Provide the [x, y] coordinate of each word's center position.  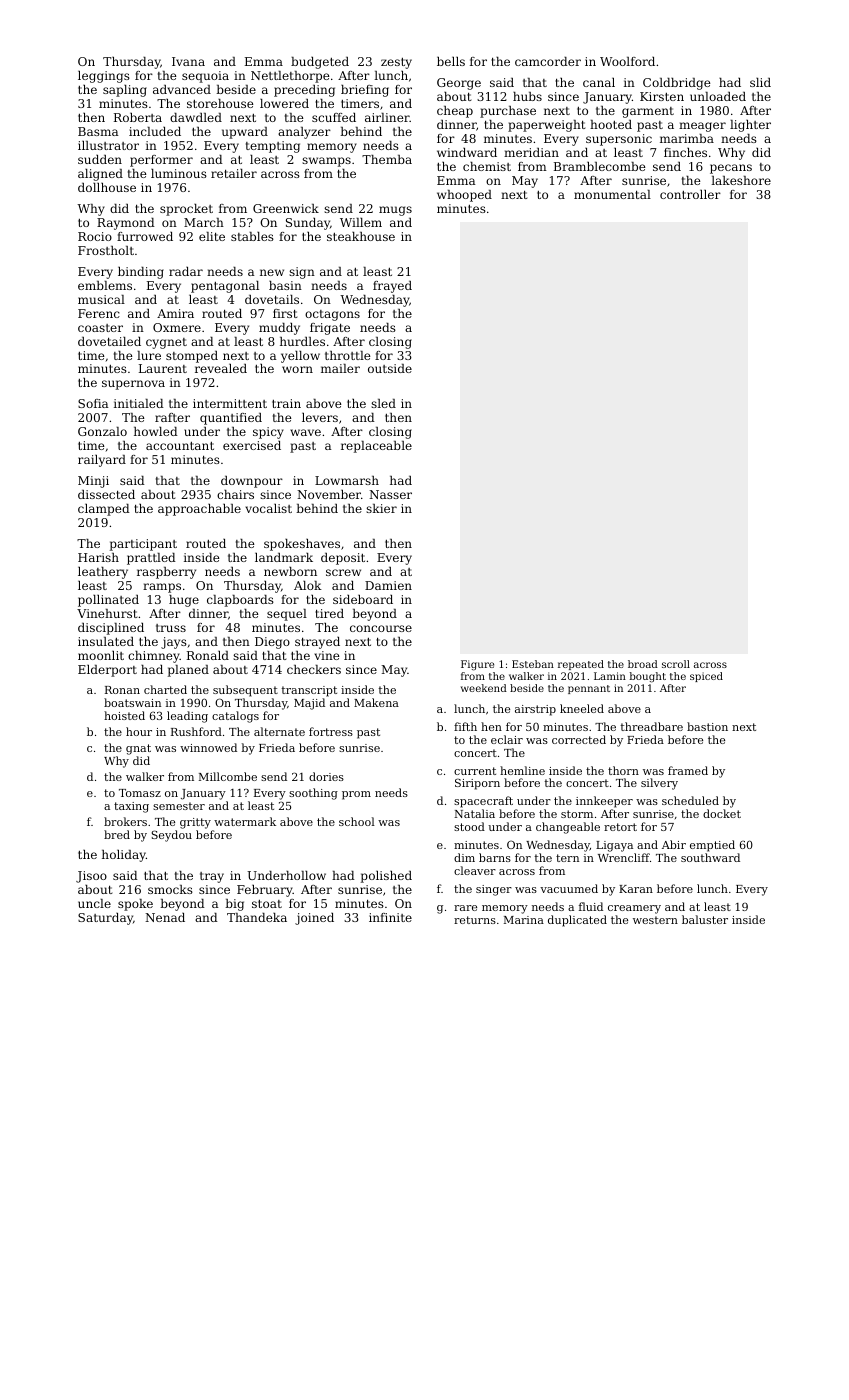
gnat [138, 749]
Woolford [627, 61]
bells [451, 61]
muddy [279, 329]
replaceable [376, 447]
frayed [392, 287]
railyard [102, 461]
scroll [676, 664]
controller [690, 194]
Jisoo [91, 877]
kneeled [582, 708]
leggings [104, 77]
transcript [309, 691]
